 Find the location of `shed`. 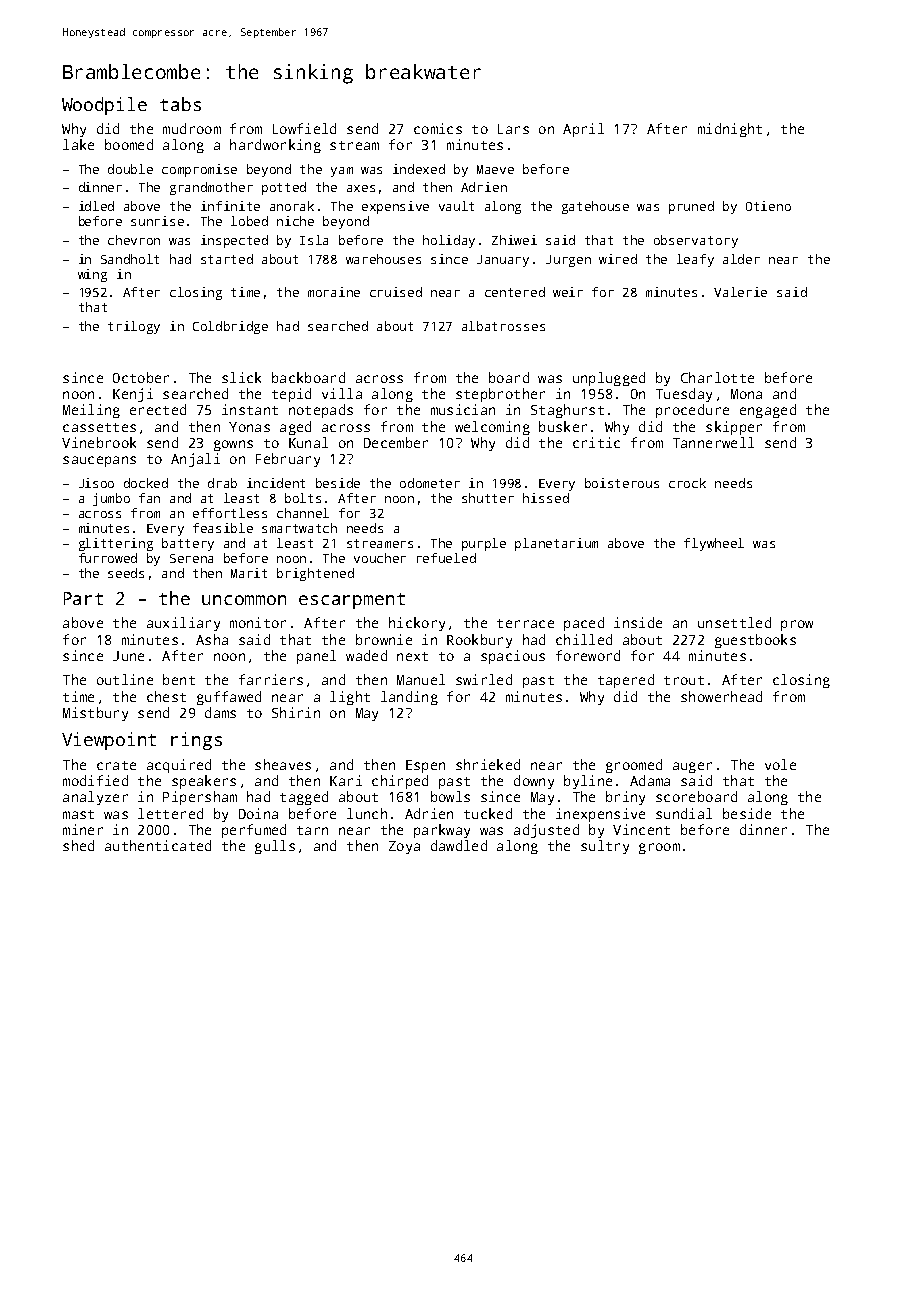

shed is located at coordinates (78, 845).
